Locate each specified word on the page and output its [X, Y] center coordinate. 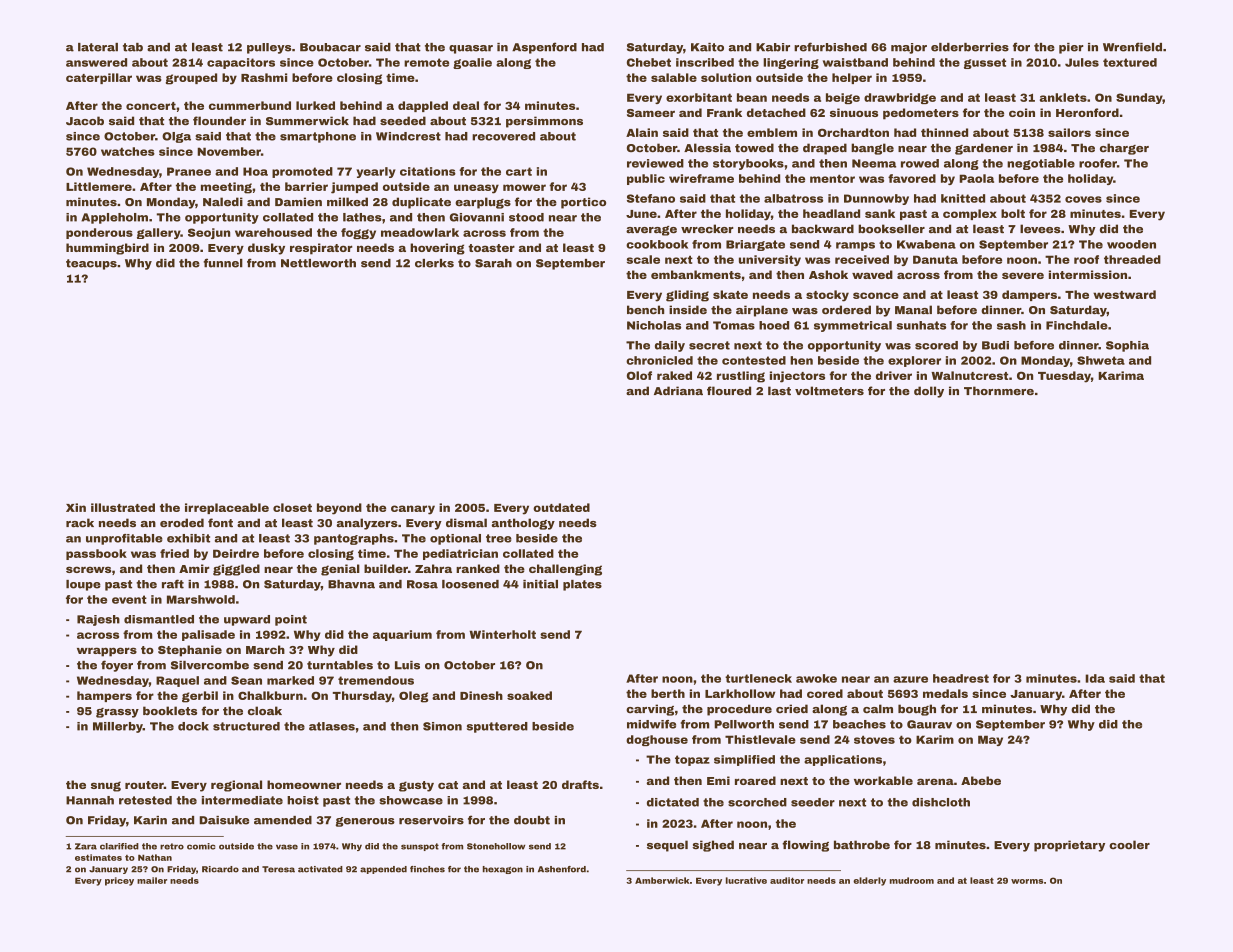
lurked [315, 105]
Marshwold [201, 599]
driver [894, 375]
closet [292, 507]
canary [413, 510]
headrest [961, 678]
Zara [86, 846]
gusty [416, 786]
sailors [1069, 132]
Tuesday [1064, 377]
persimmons [544, 122]
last [779, 391]
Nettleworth [318, 263]
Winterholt [502, 634]
